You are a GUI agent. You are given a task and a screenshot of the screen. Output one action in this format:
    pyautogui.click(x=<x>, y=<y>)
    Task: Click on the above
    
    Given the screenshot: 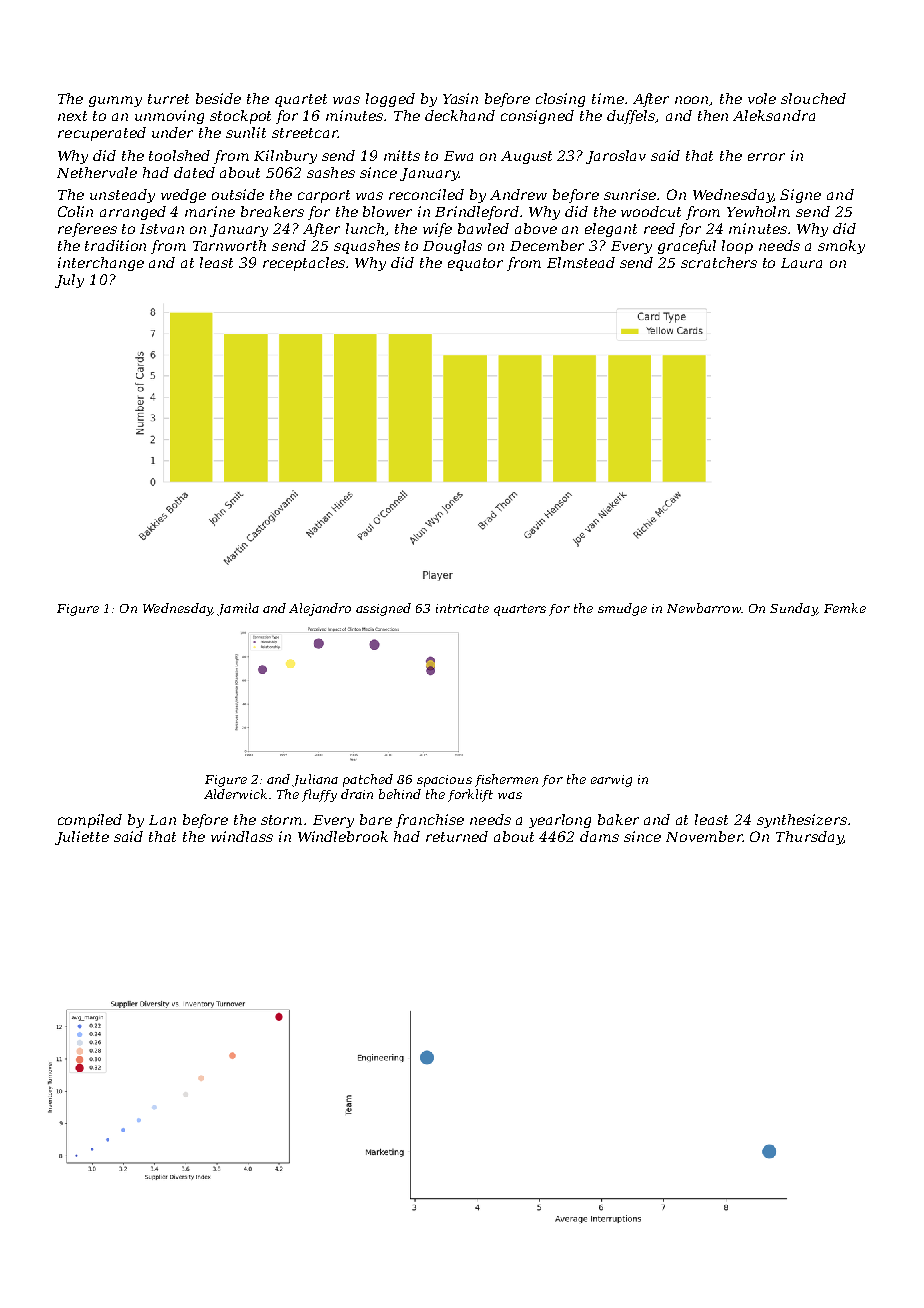 What is the action you would take?
    pyautogui.click(x=536, y=228)
